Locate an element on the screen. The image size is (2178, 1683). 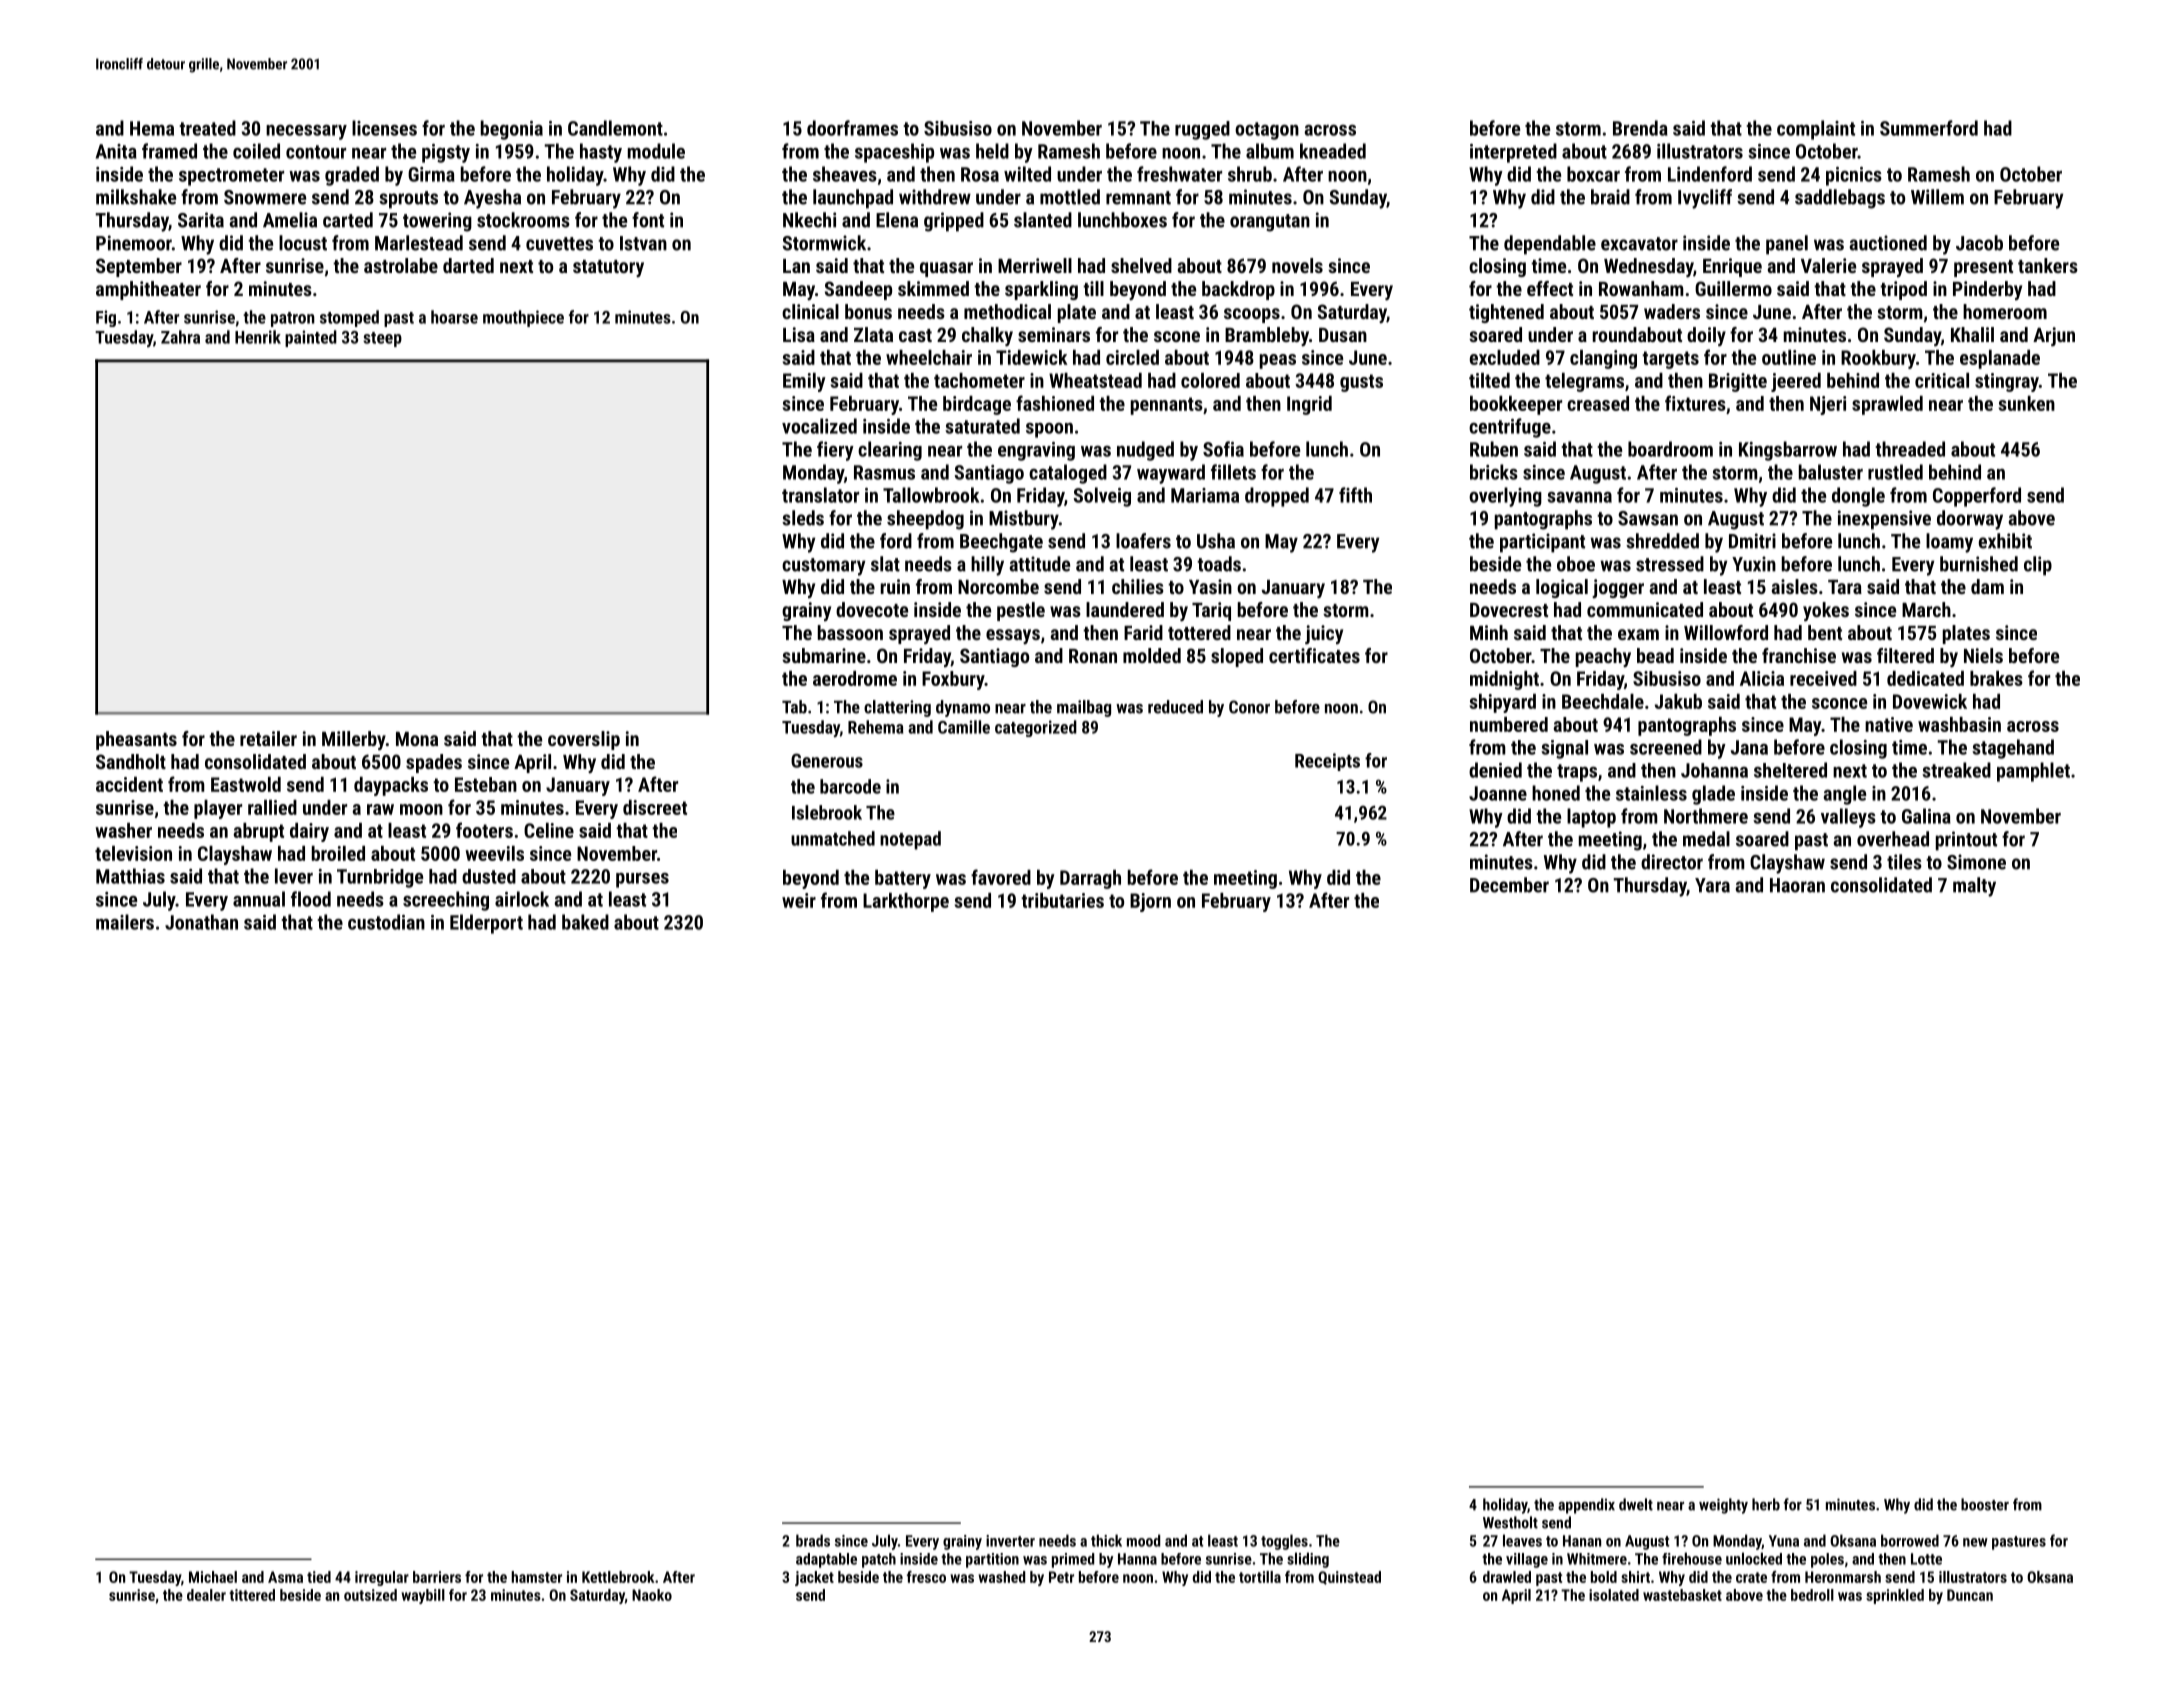
brads is located at coordinates (813, 1540).
